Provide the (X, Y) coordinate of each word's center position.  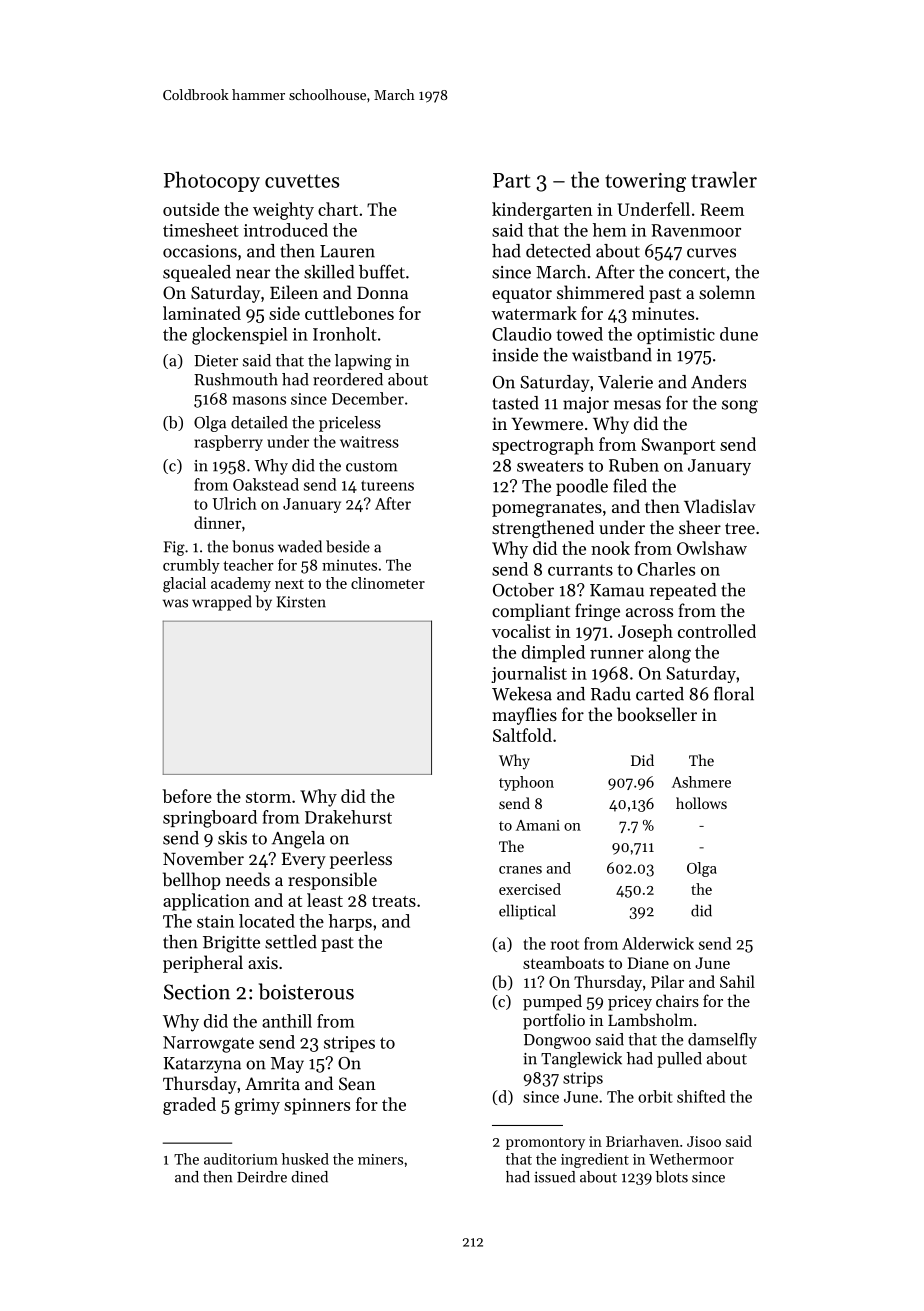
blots (672, 1177)
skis (232, 838)
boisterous (306, 991)
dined (309, 1177)
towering (645, 182)
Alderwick (658, 943)
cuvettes (302, 181)
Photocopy (212, 181)
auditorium (241, 1159)
